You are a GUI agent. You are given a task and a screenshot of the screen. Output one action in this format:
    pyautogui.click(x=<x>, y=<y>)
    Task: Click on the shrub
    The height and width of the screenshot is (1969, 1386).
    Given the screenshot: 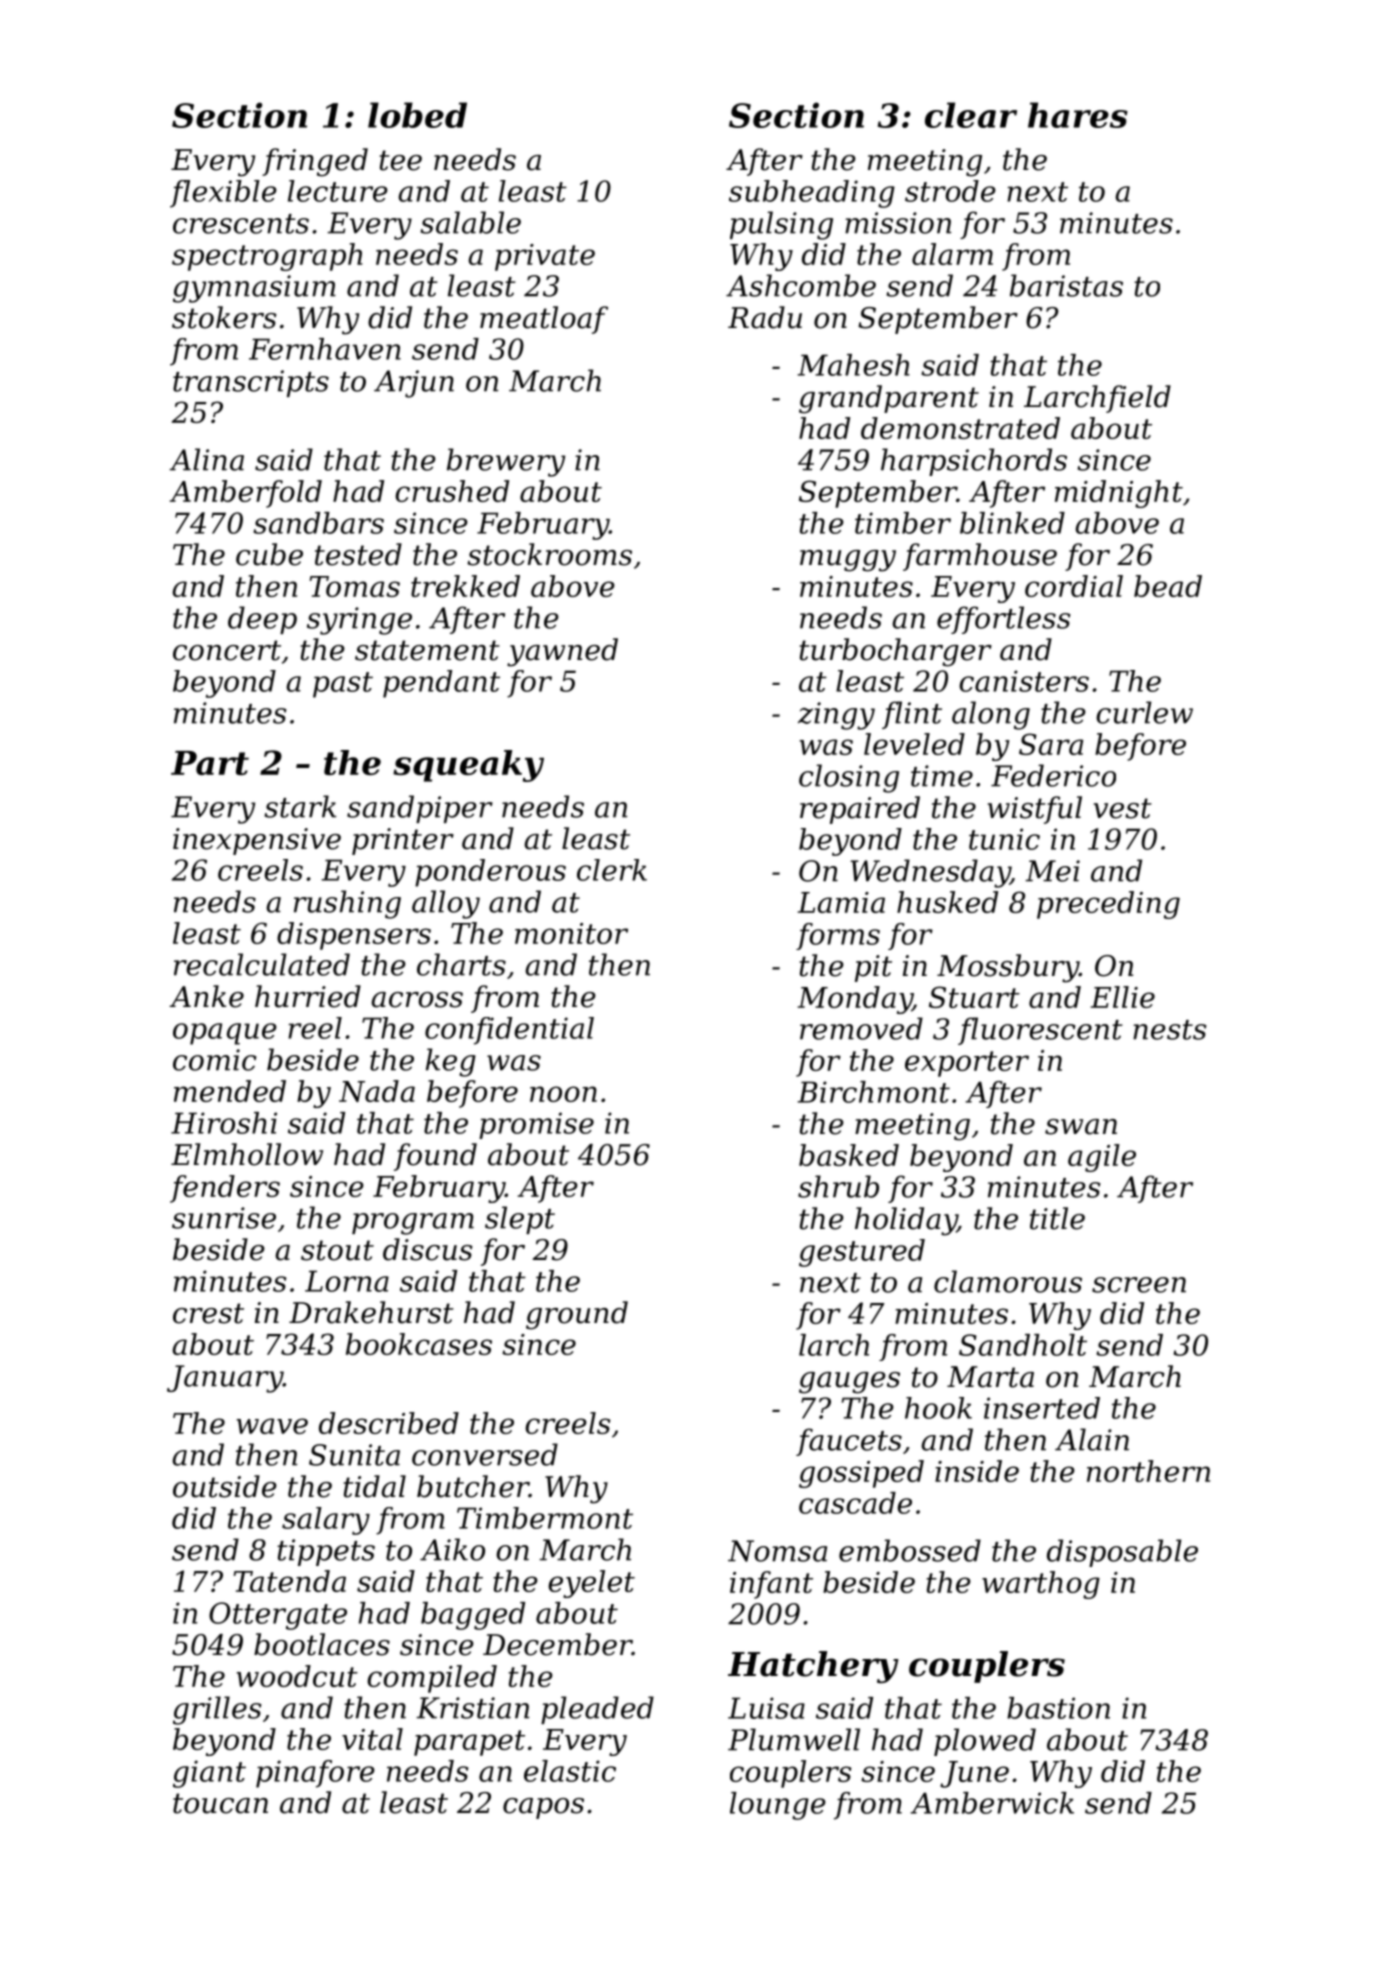 What is the action you would take?
    pyautogui.click(x=838, y=1186)
